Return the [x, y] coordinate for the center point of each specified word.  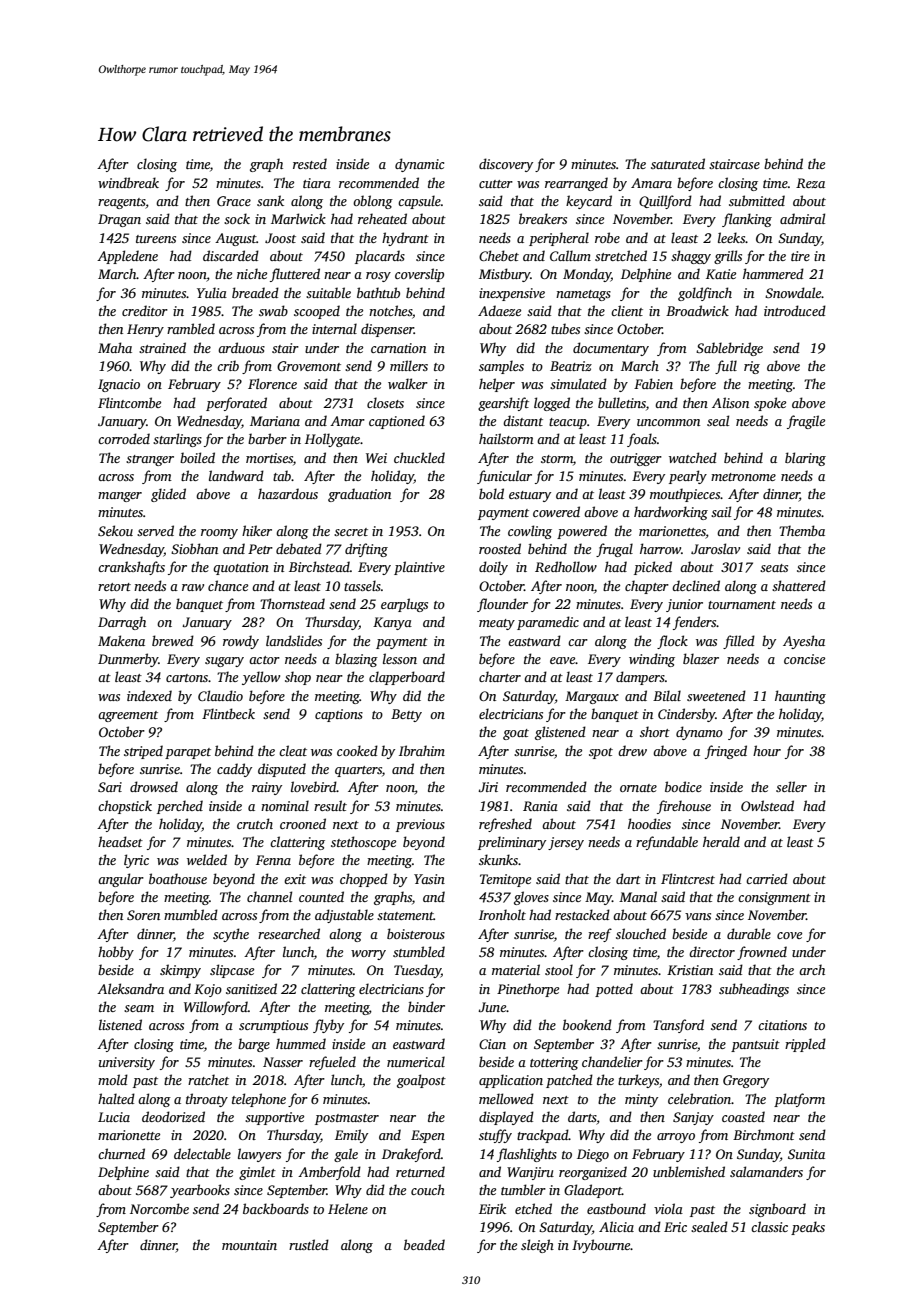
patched [569, 1081]
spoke [770, 404]
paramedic [548, 623]
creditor [145, 310]
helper [497, 385]
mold [113, 1079]
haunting [800, 697]
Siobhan [194, 548]
